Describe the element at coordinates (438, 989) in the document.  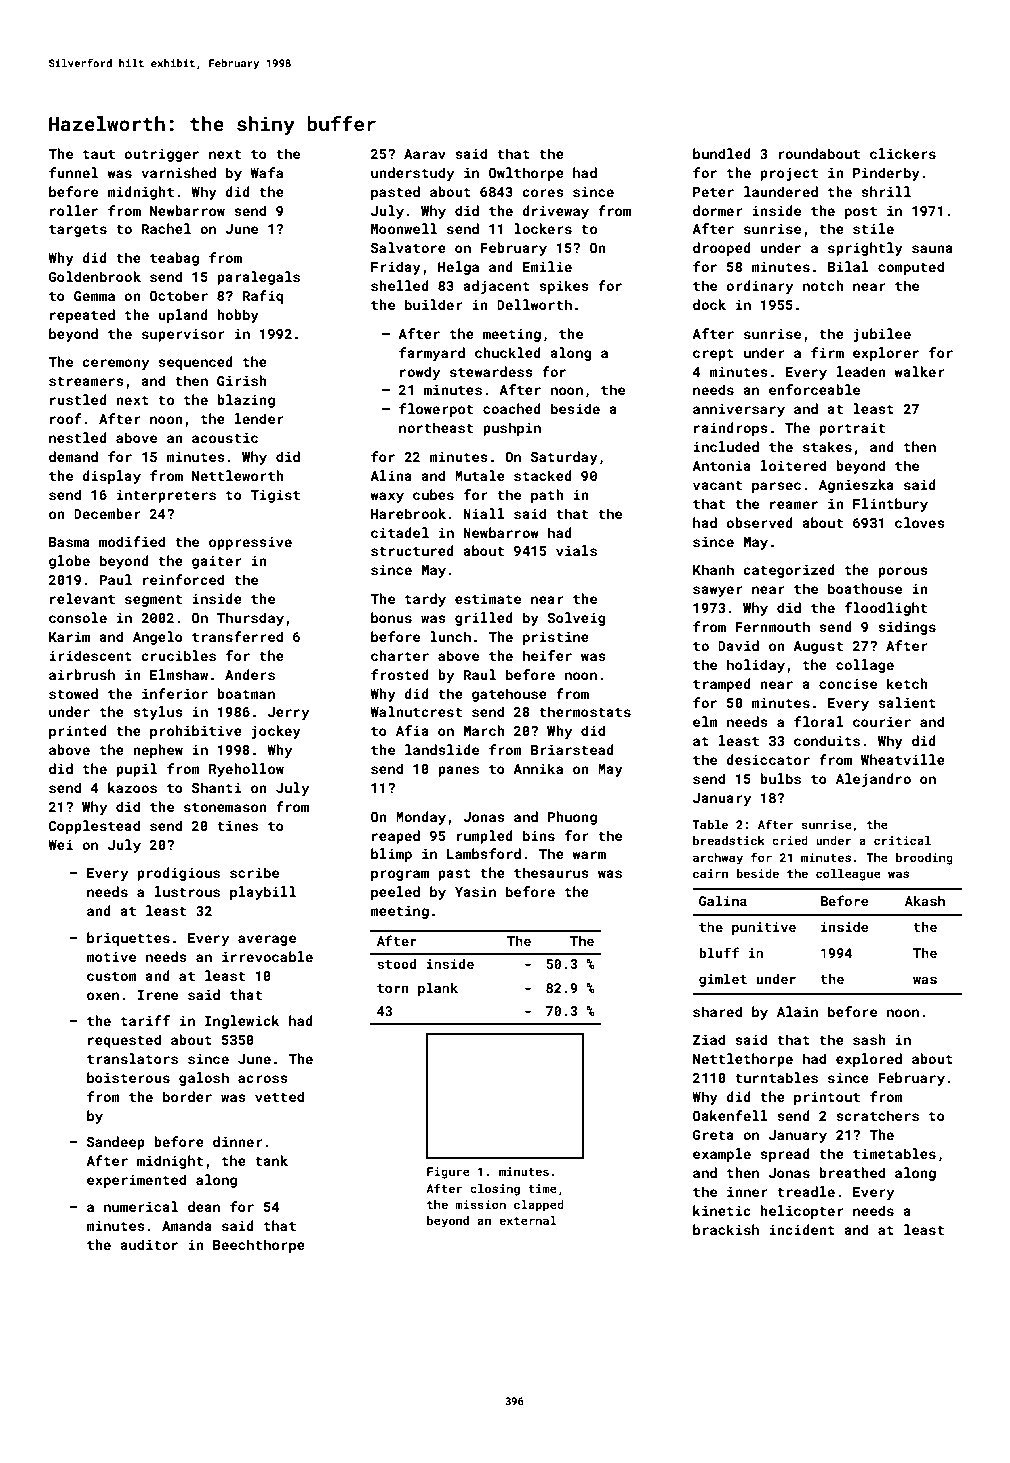
I see `plank` at that location.
